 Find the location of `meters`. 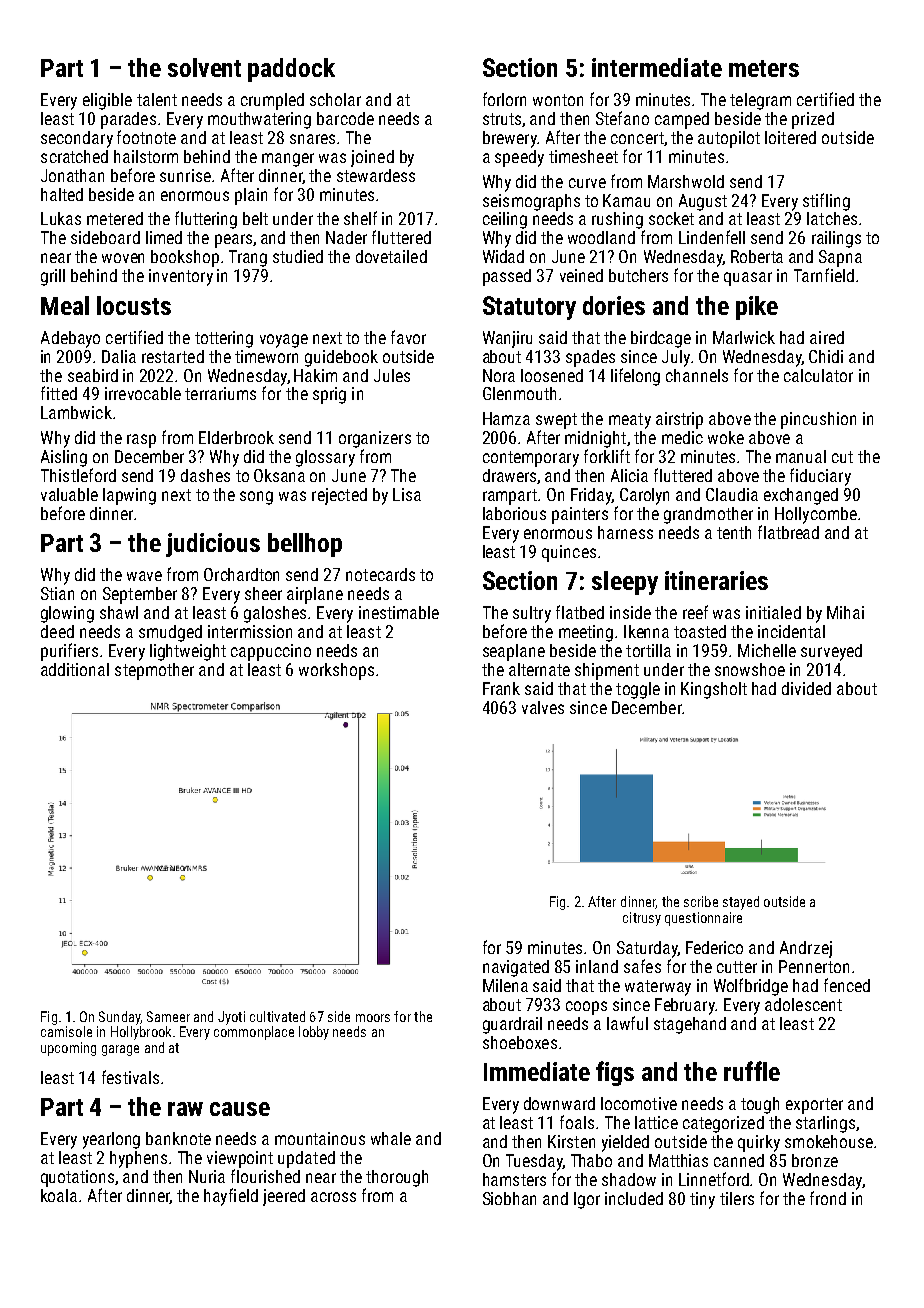

meters is located at coordinates (764, 68).
